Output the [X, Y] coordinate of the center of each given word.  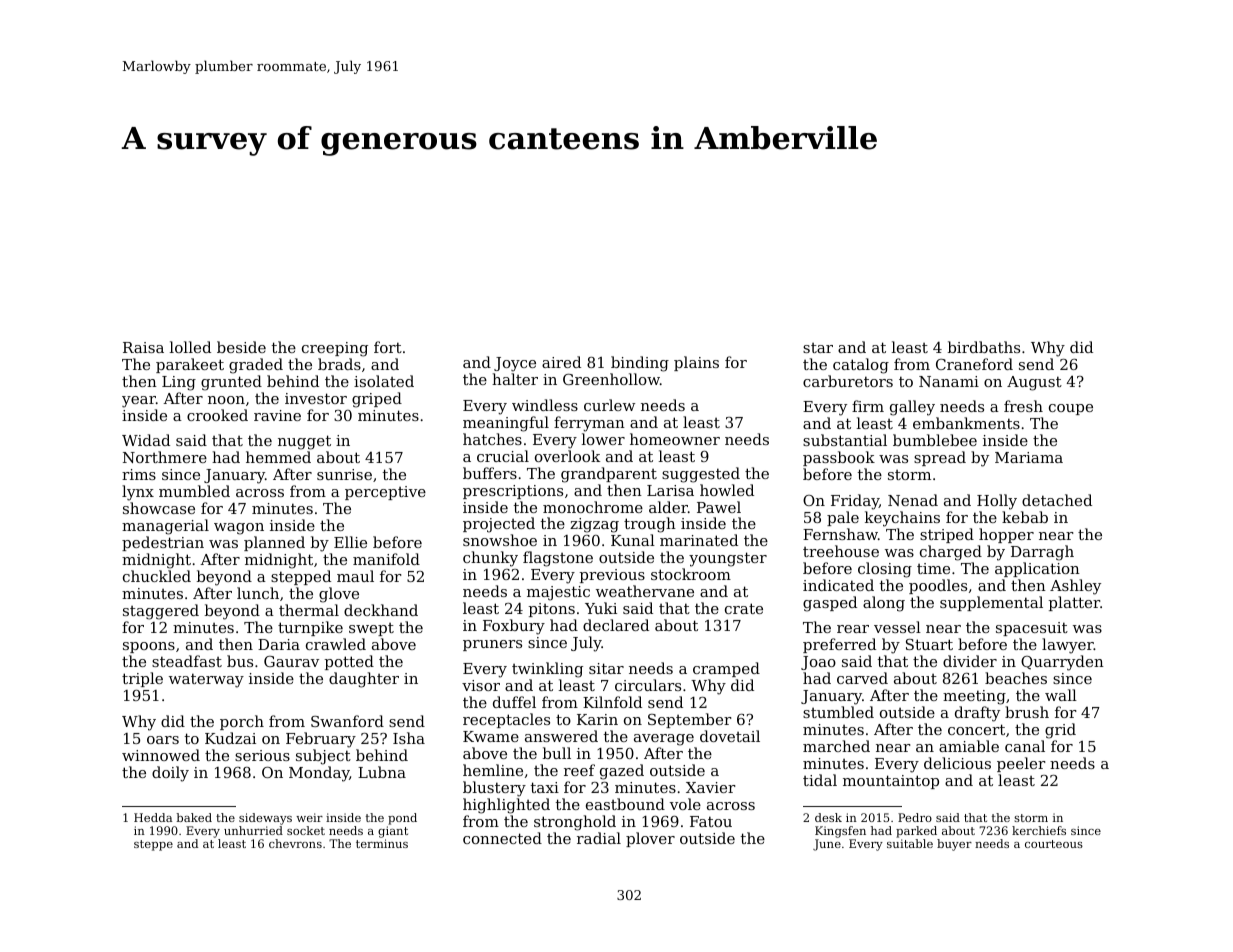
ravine [277, 415]
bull [557, 753]
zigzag [594, 525]
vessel [897, 627]
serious [262, 755]
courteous [1054, 844]
